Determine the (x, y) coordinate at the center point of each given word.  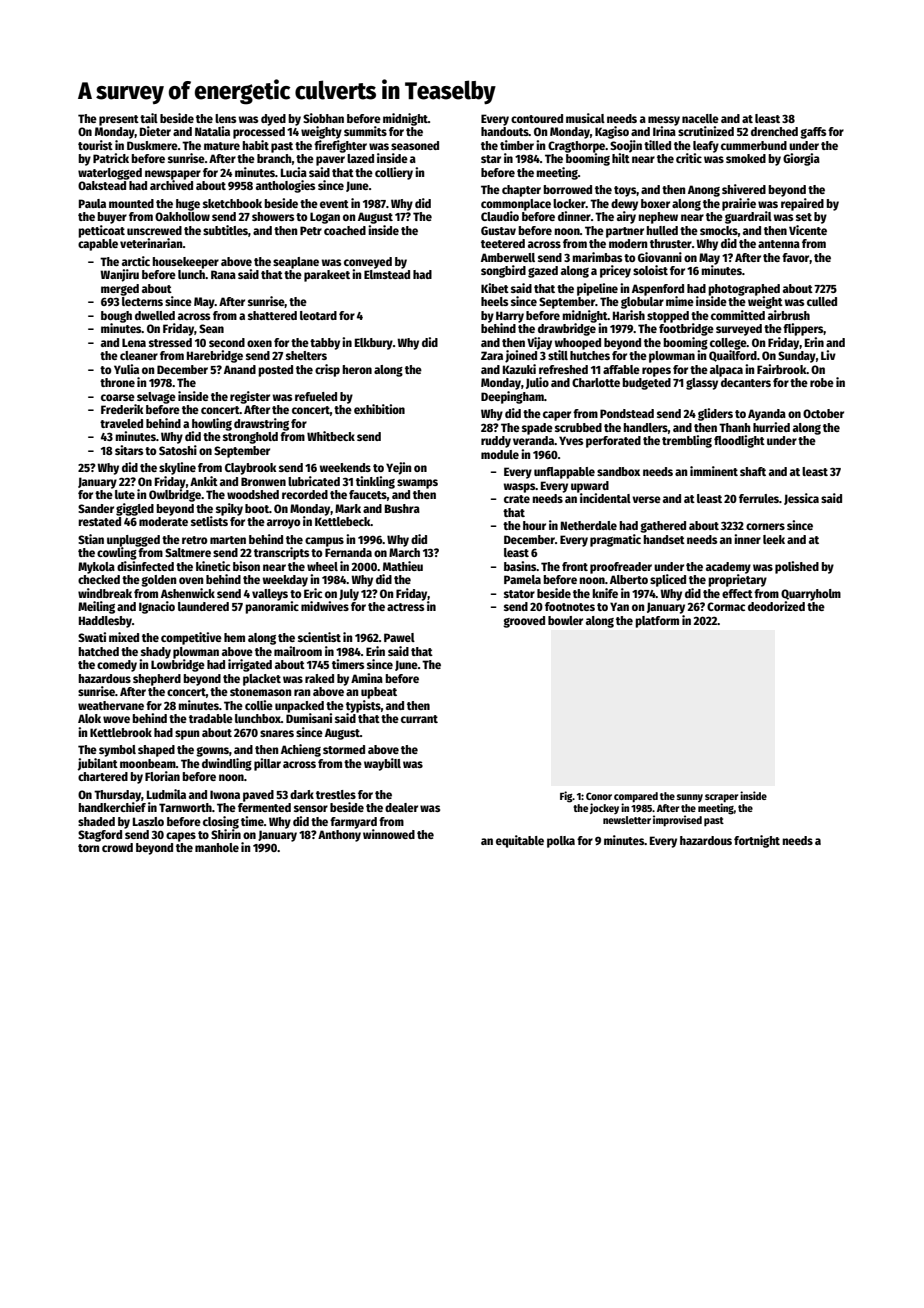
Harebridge (215, 356)
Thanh (734, 427)
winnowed (389, 834)
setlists (209, 521)
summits (365, 131)
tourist (95, 145)
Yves (571, 440)
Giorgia (801, 159)
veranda (533, 440)
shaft (753, 471)
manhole (217, 847)
